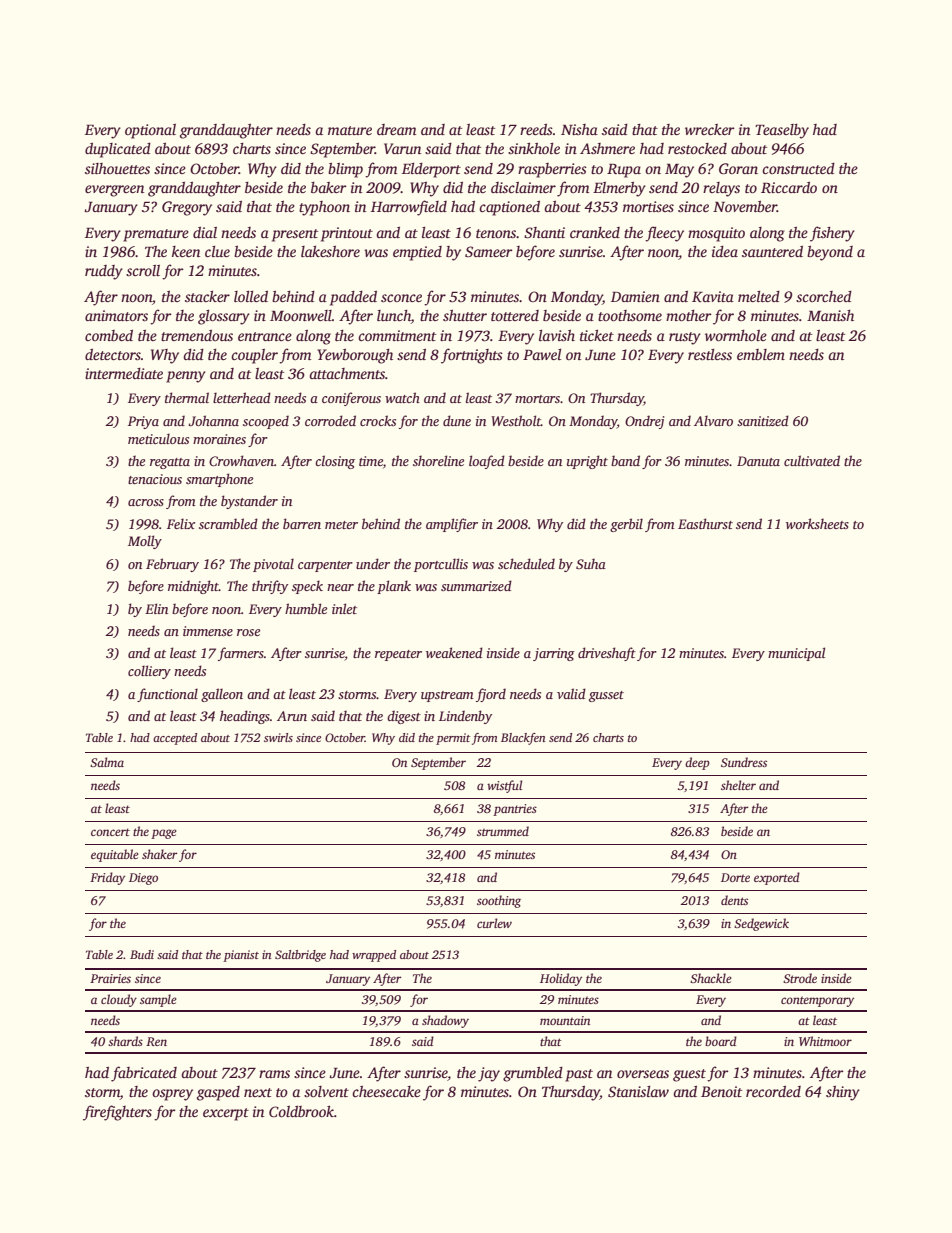 The image size is (952, 1233). Describe the element at coordinates (401, 298) in the screenshot. I see `sconce` at that location.
